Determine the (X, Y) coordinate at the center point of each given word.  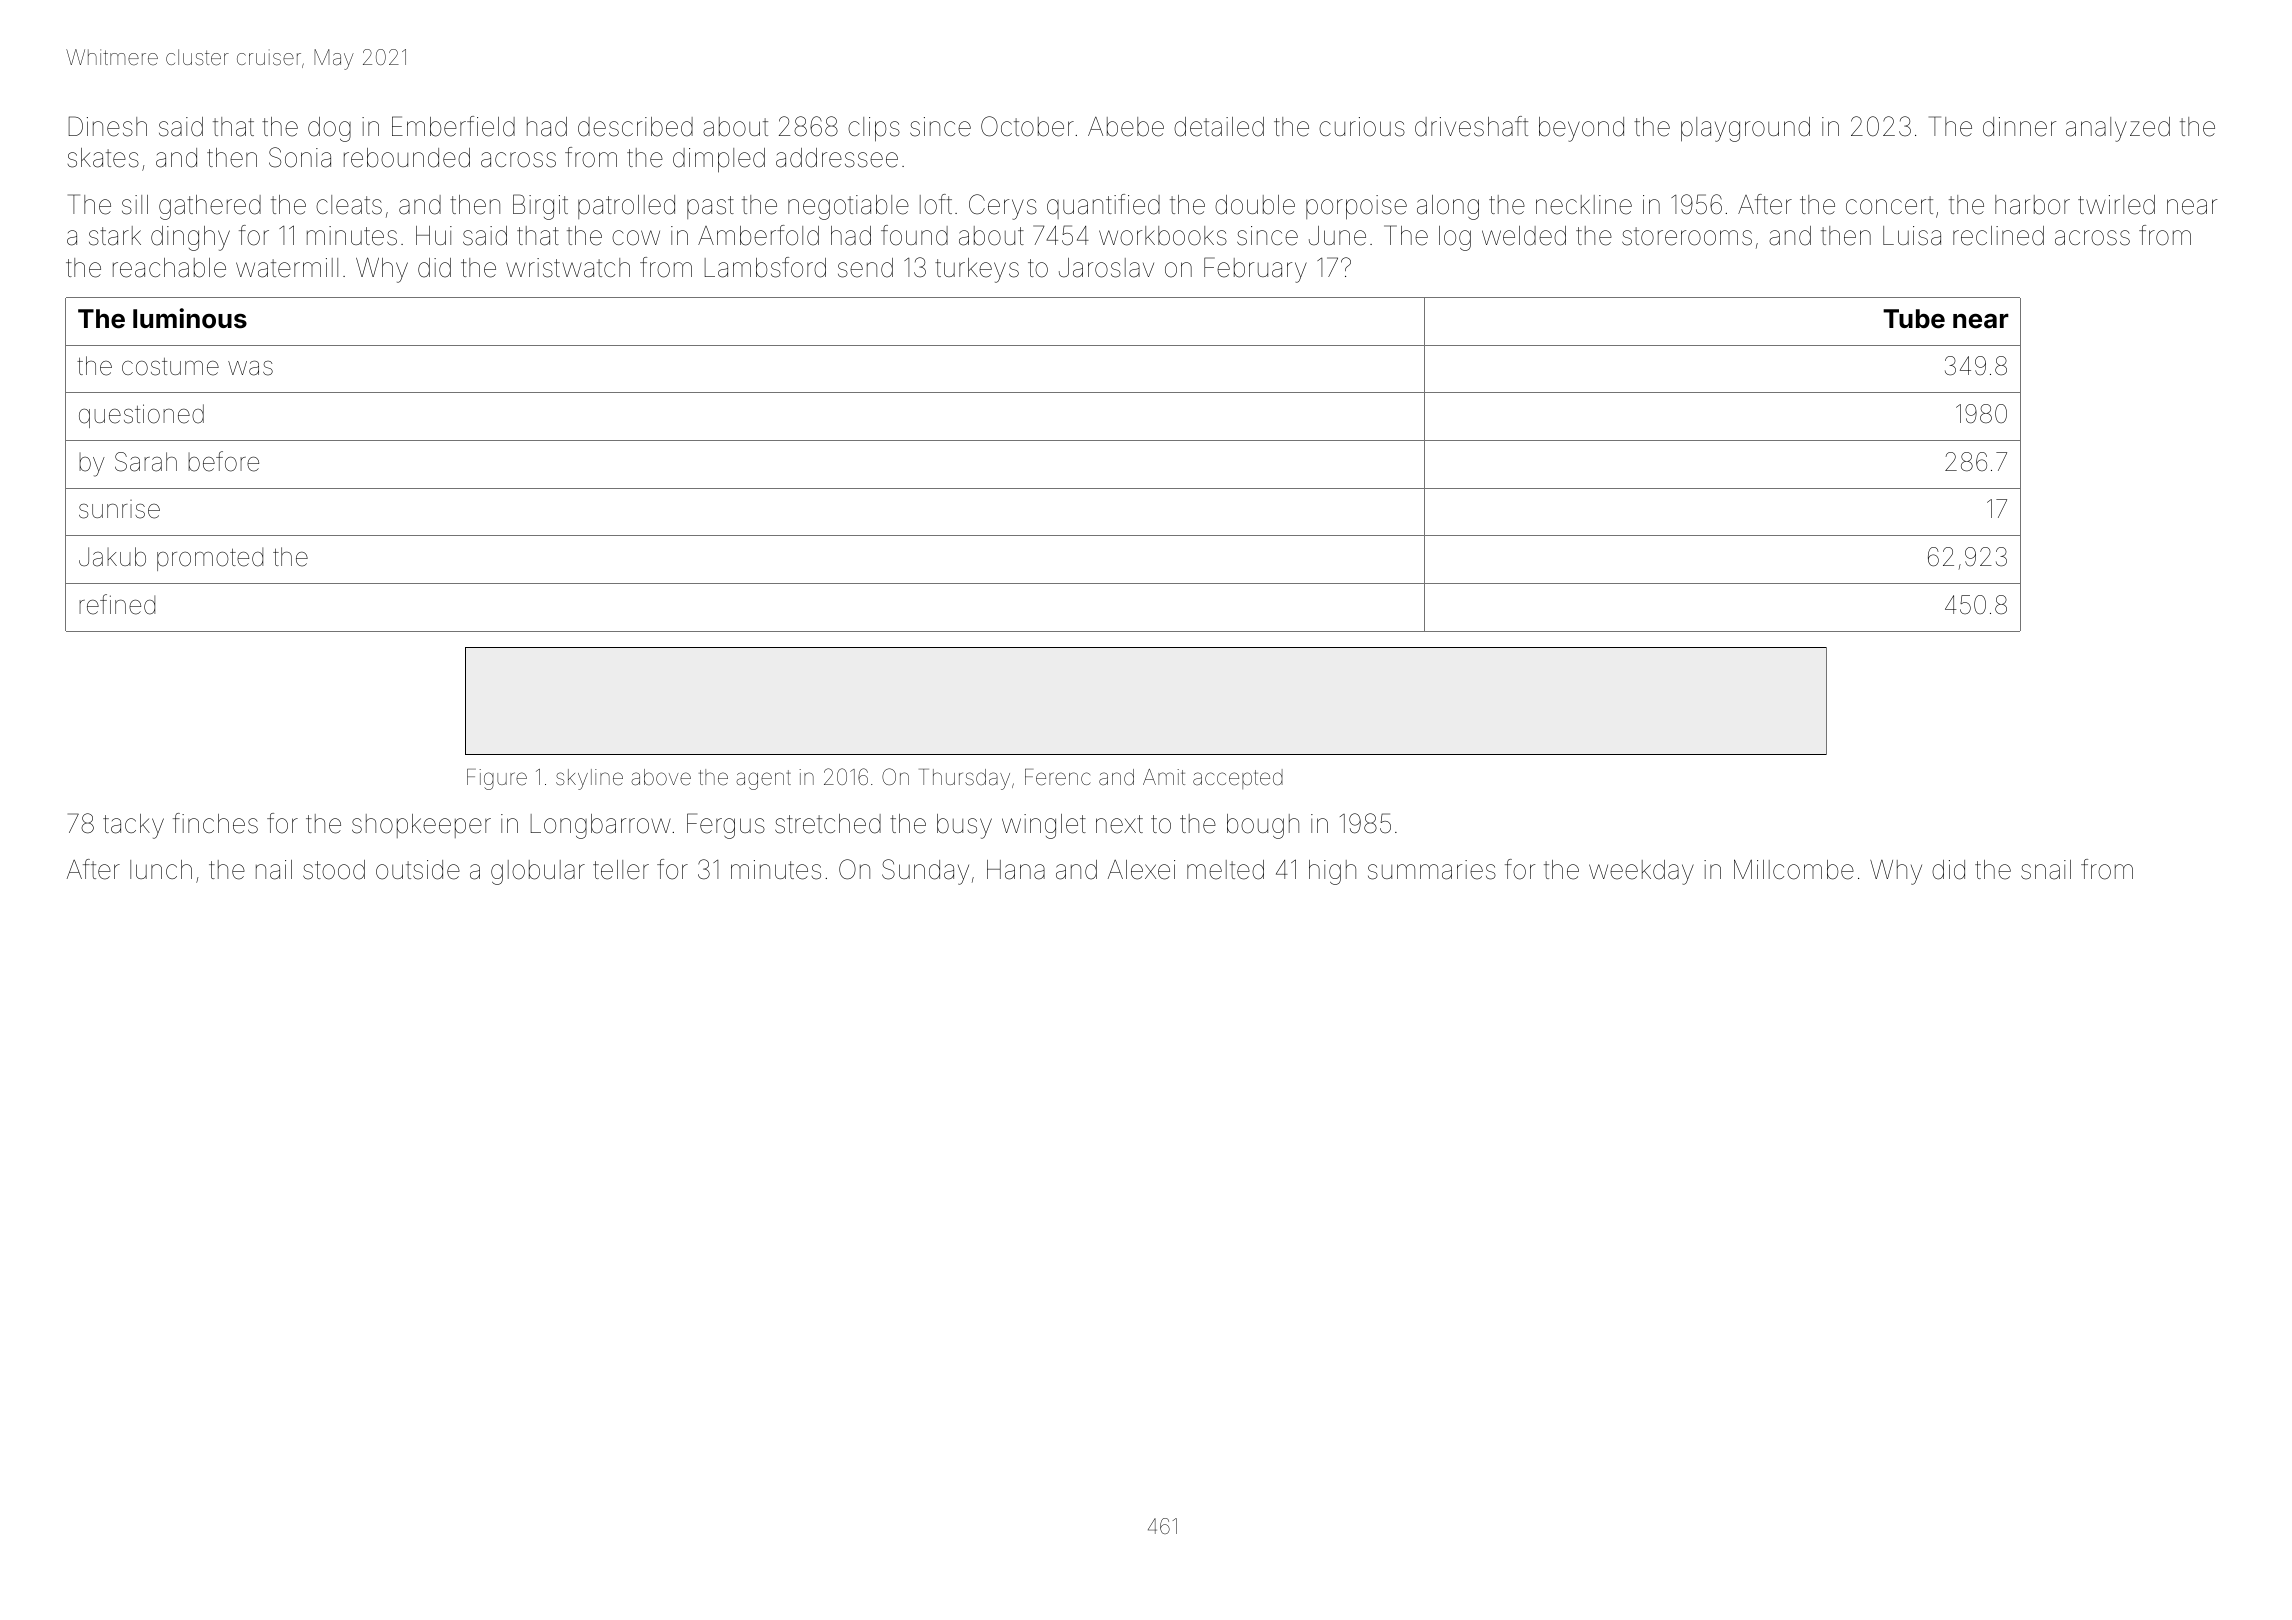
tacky (133, 826)
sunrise (119, 509)
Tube (1914, 319)
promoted (210, 559)
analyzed (2118, 129)
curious (1362, 127)
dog (329, 129)
